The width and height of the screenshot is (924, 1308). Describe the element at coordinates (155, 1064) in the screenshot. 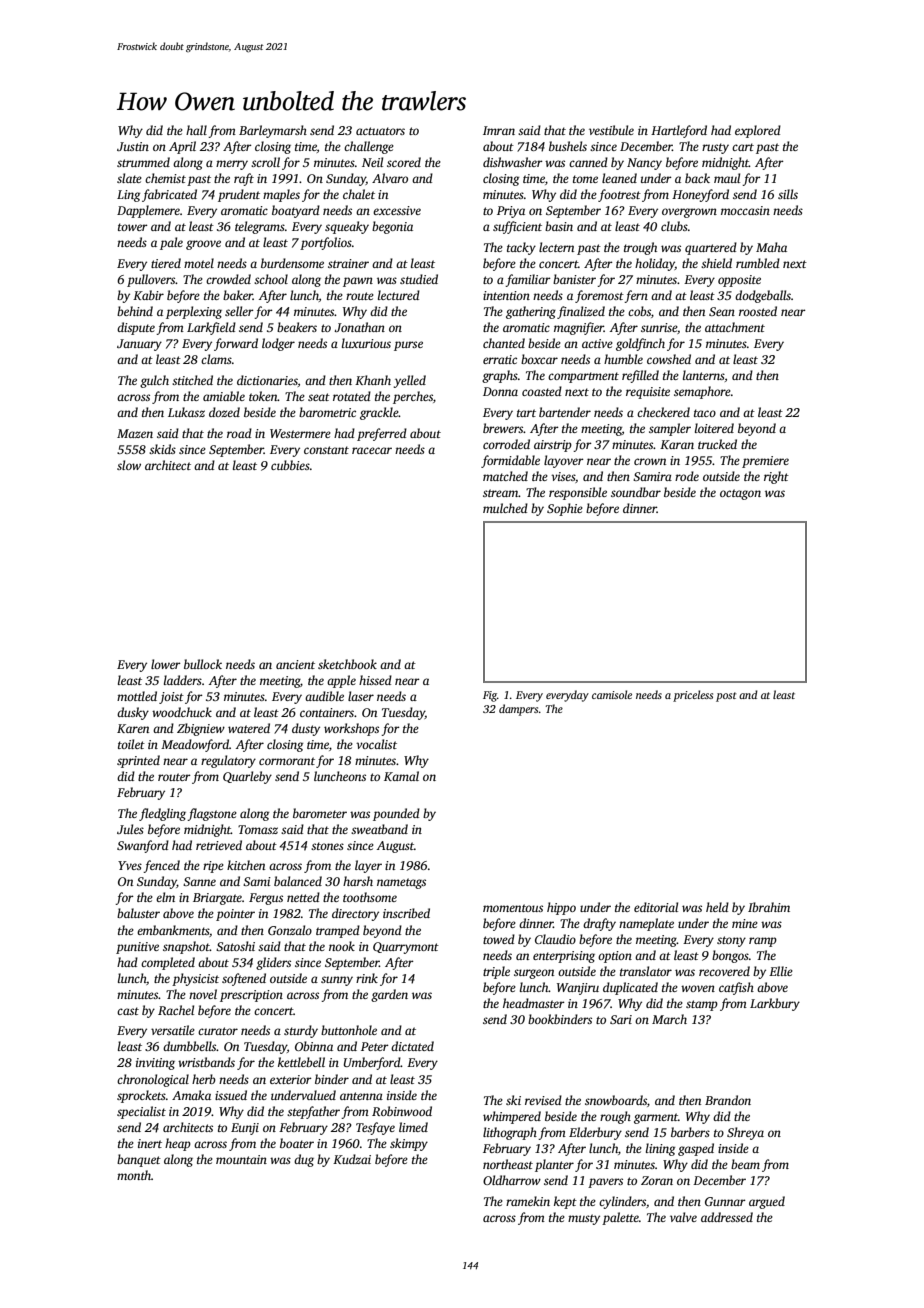

I see `inviting` at that location.
